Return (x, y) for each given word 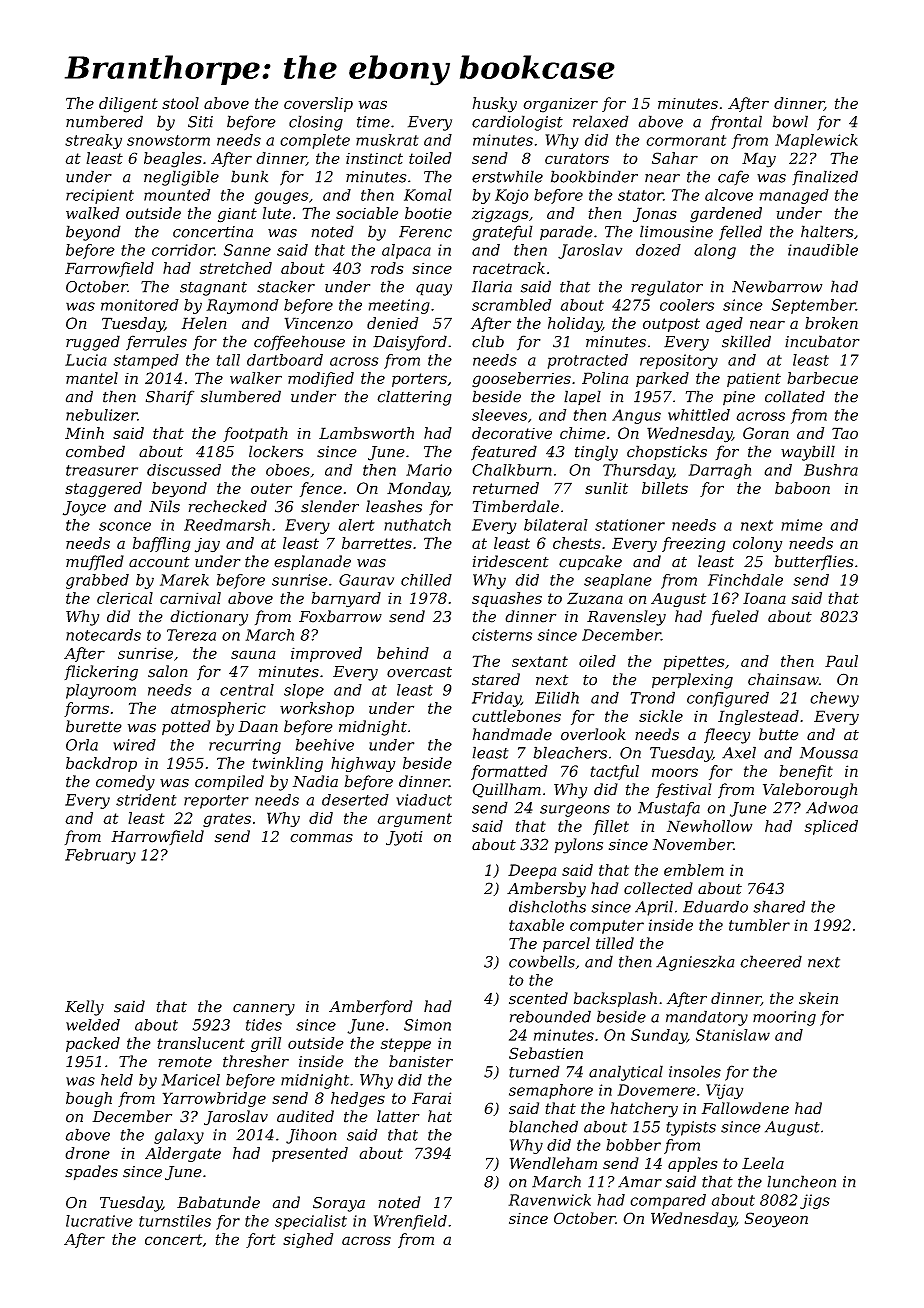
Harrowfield (157, 837)
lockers (276, 451)
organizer (561, 105)
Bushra (831, 470)
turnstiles (175, 1221)
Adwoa (832, 807)
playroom (101, 691)
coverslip (318, 104)
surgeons (575, 811)
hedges (358, 1099)
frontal (736, 122)
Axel (739, 752)
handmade (512, 734)
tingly (596, 453)
